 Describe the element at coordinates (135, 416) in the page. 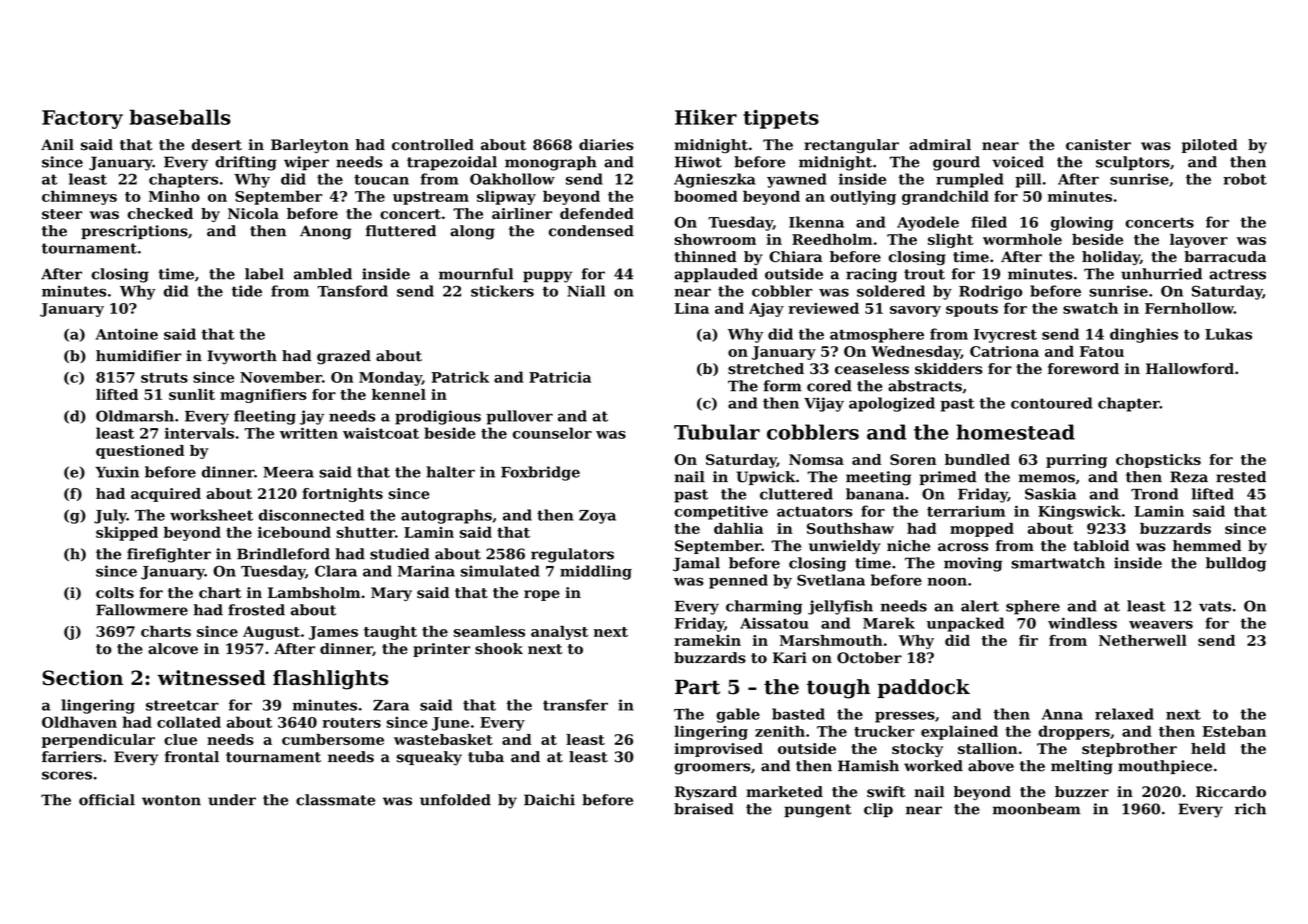

I see `Oldmarsh` at that location.
